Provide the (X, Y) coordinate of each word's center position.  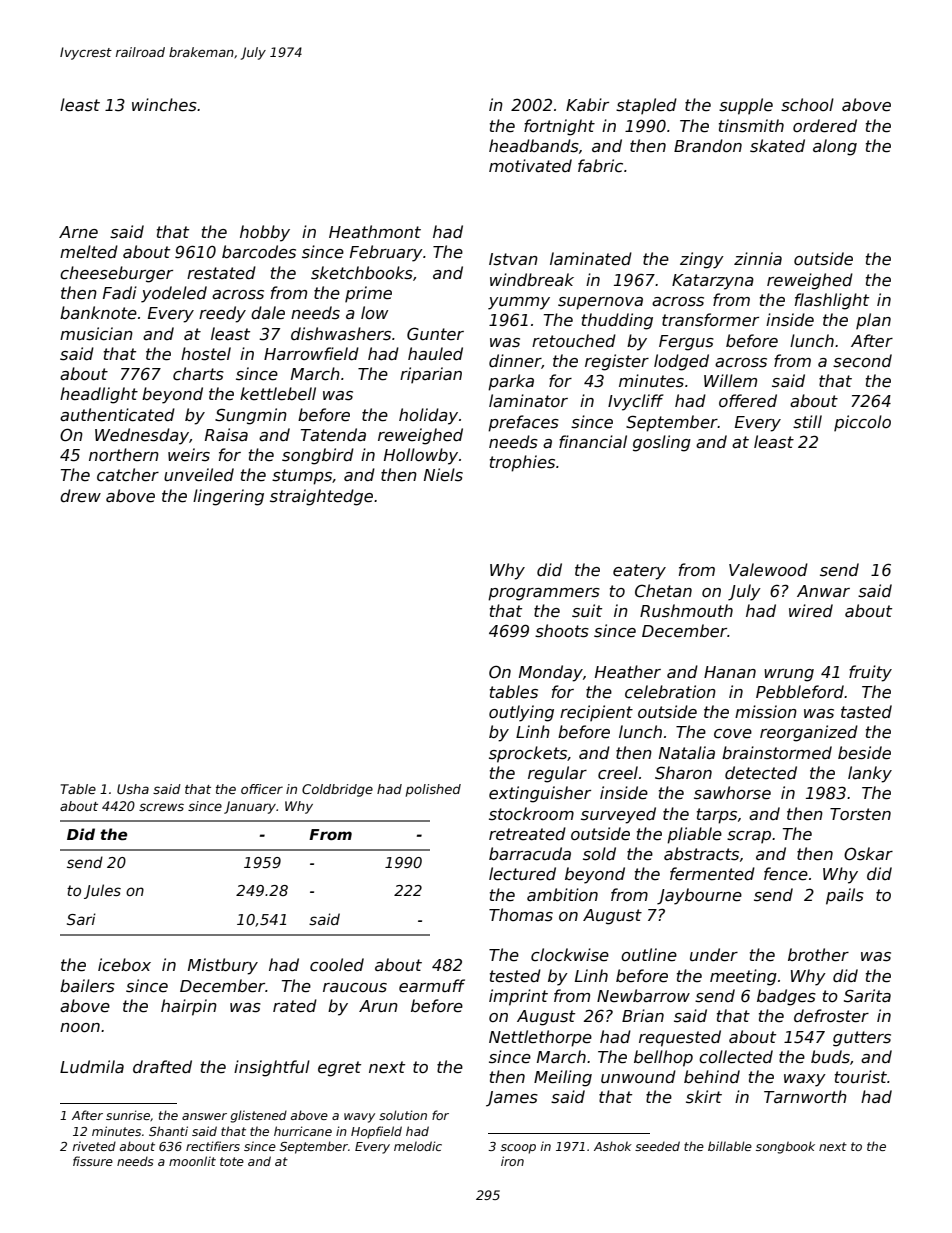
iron (512, 1161)
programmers (544, 594)
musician (96, 334)
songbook (785, 1147)
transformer (710, 320)
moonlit (192, 1161)
